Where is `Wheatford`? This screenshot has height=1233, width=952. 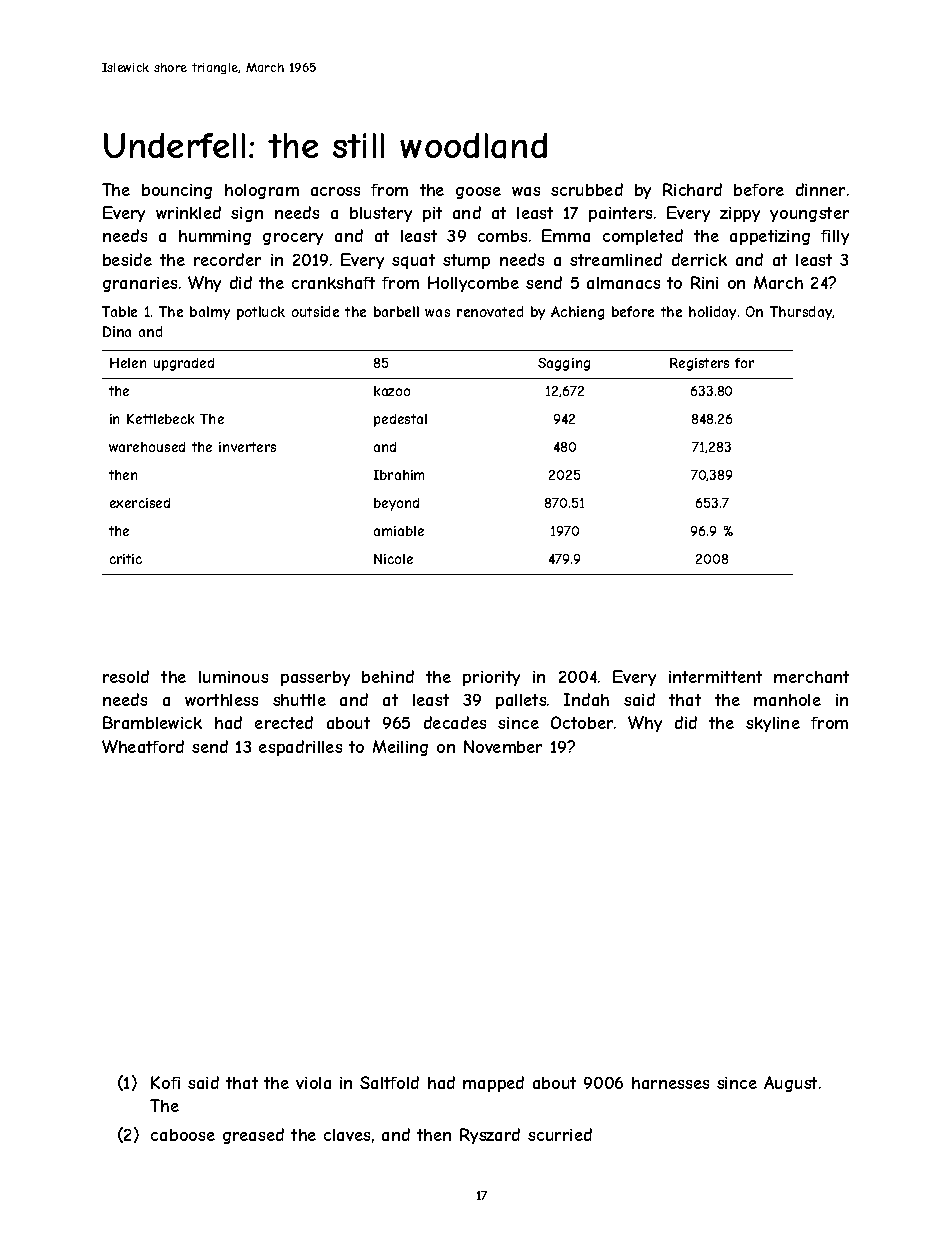 Wheatford is located at coordinates (143, 746).
